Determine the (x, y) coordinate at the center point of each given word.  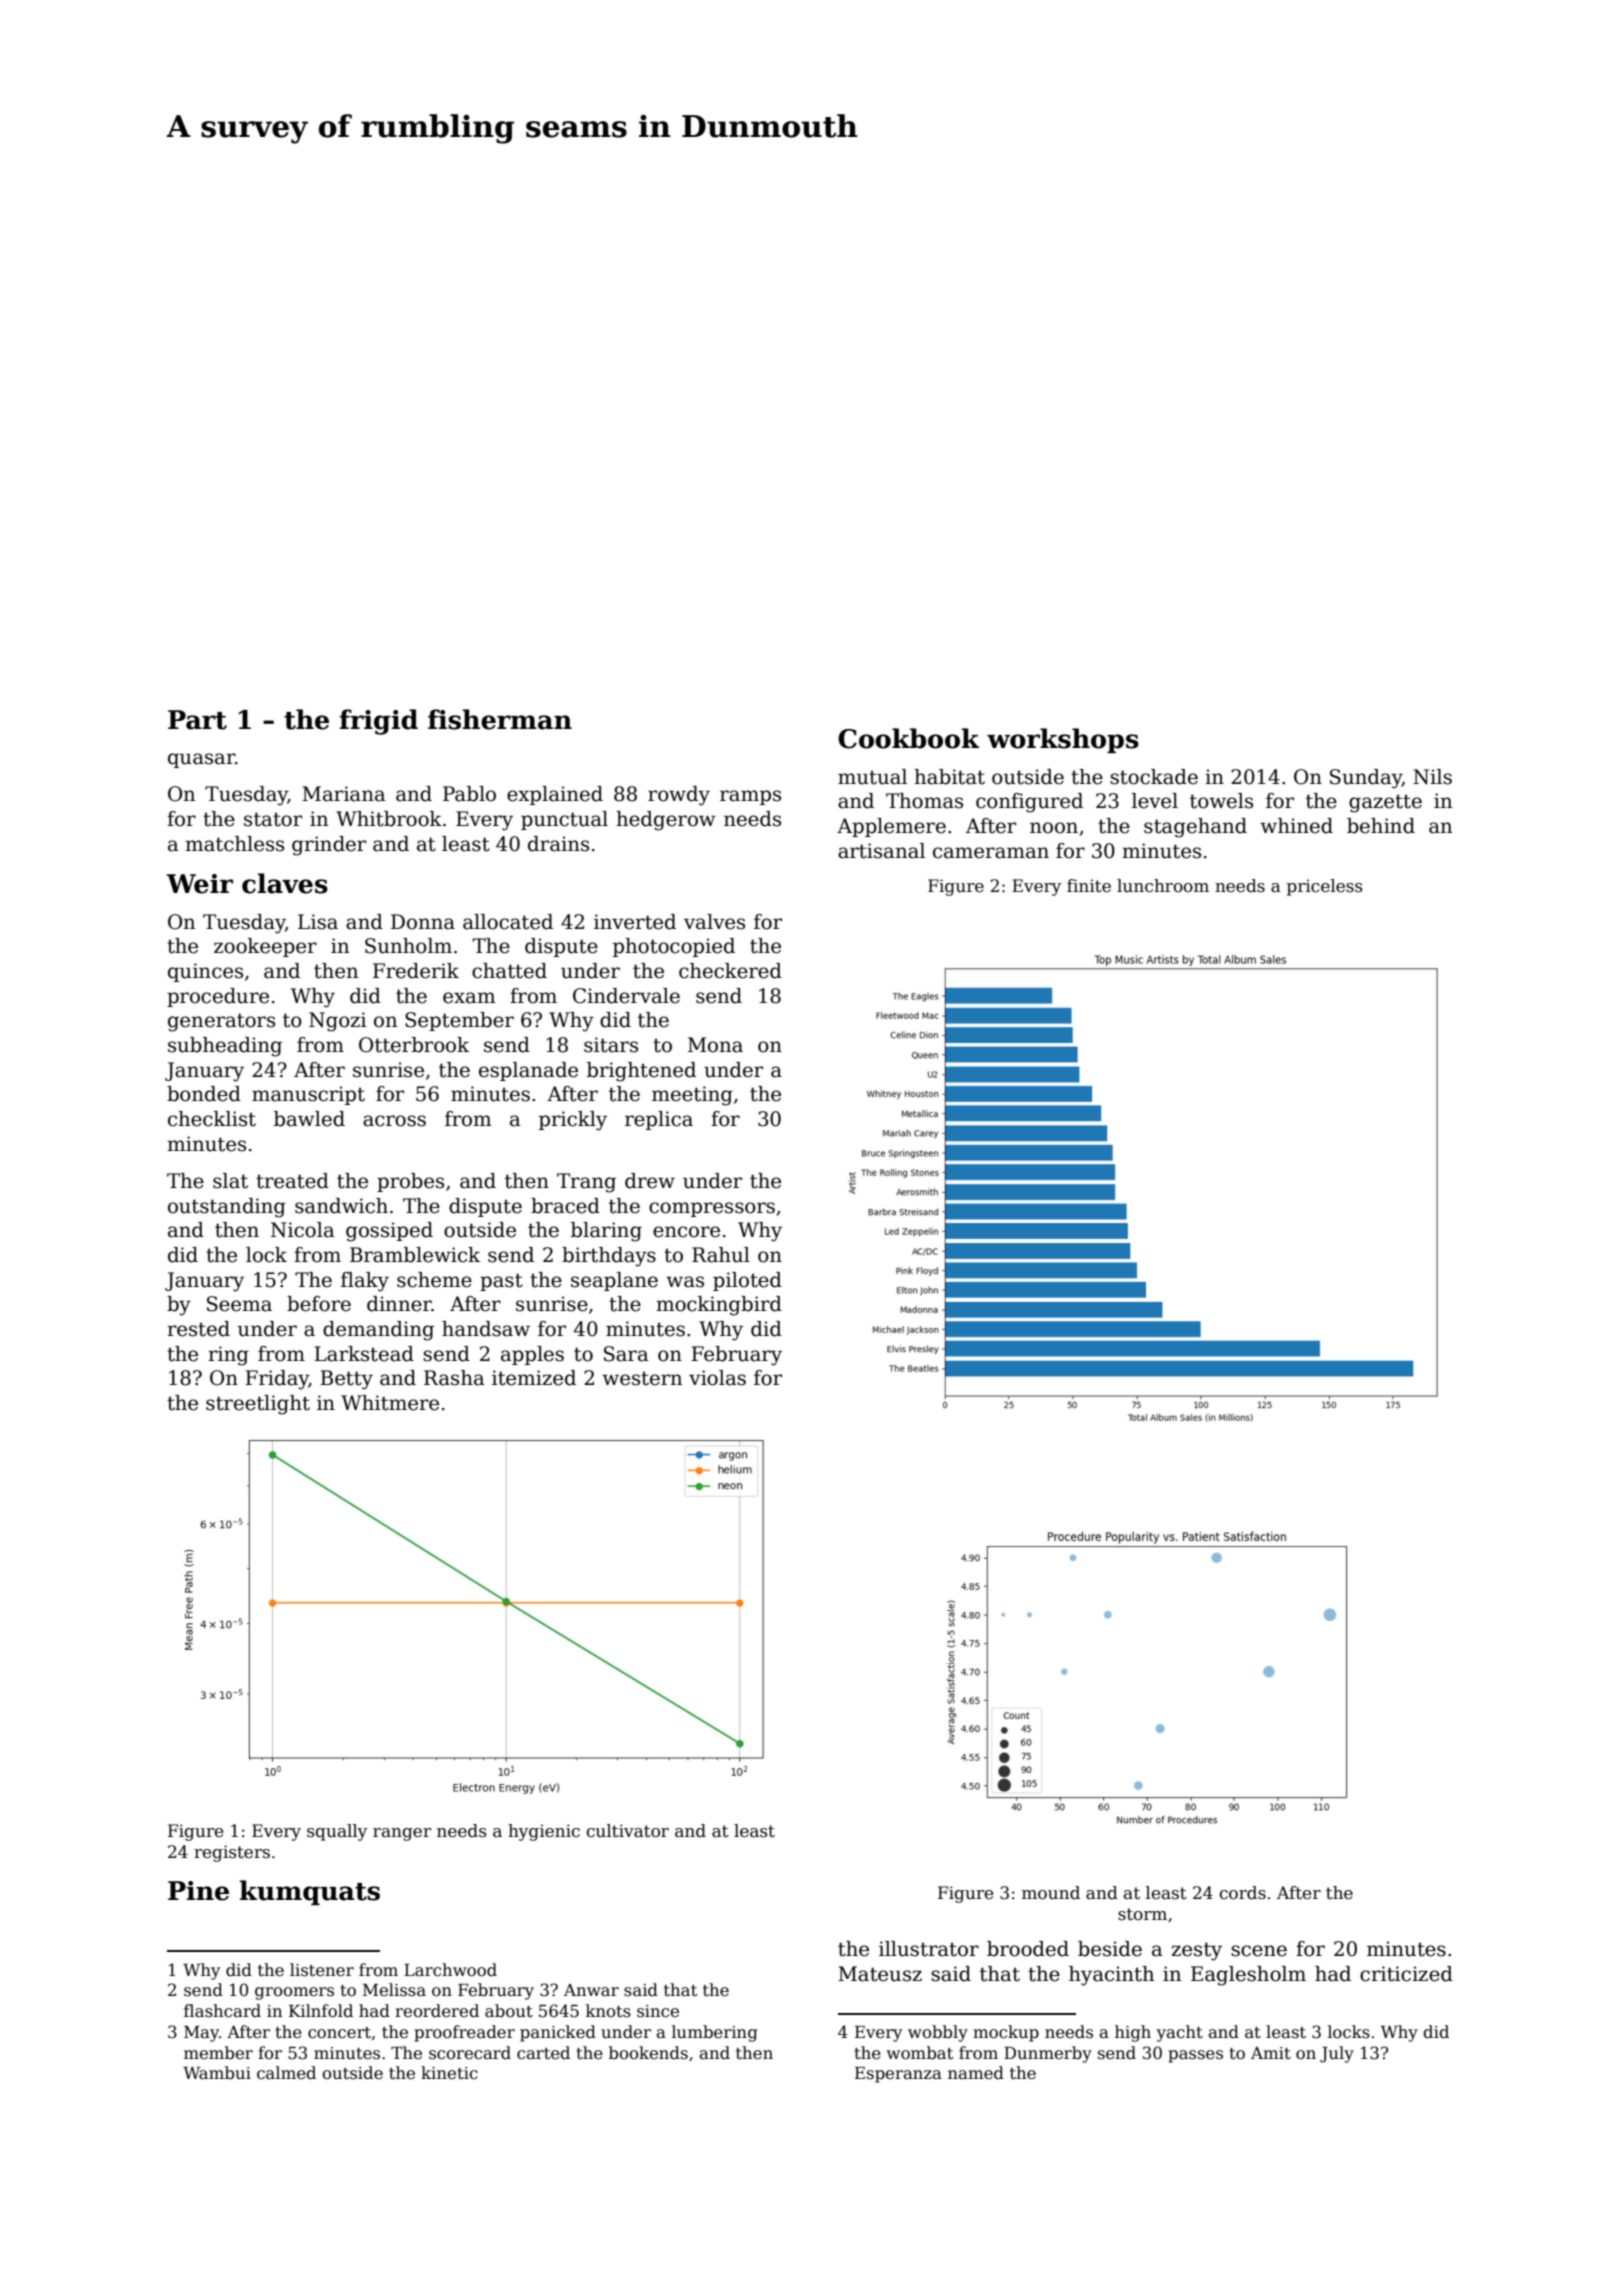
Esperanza (898, 2075)
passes (1195, 2056)
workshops (1063, 740)
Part (197, 720)
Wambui (217, 2073)
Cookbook (908, 738)
